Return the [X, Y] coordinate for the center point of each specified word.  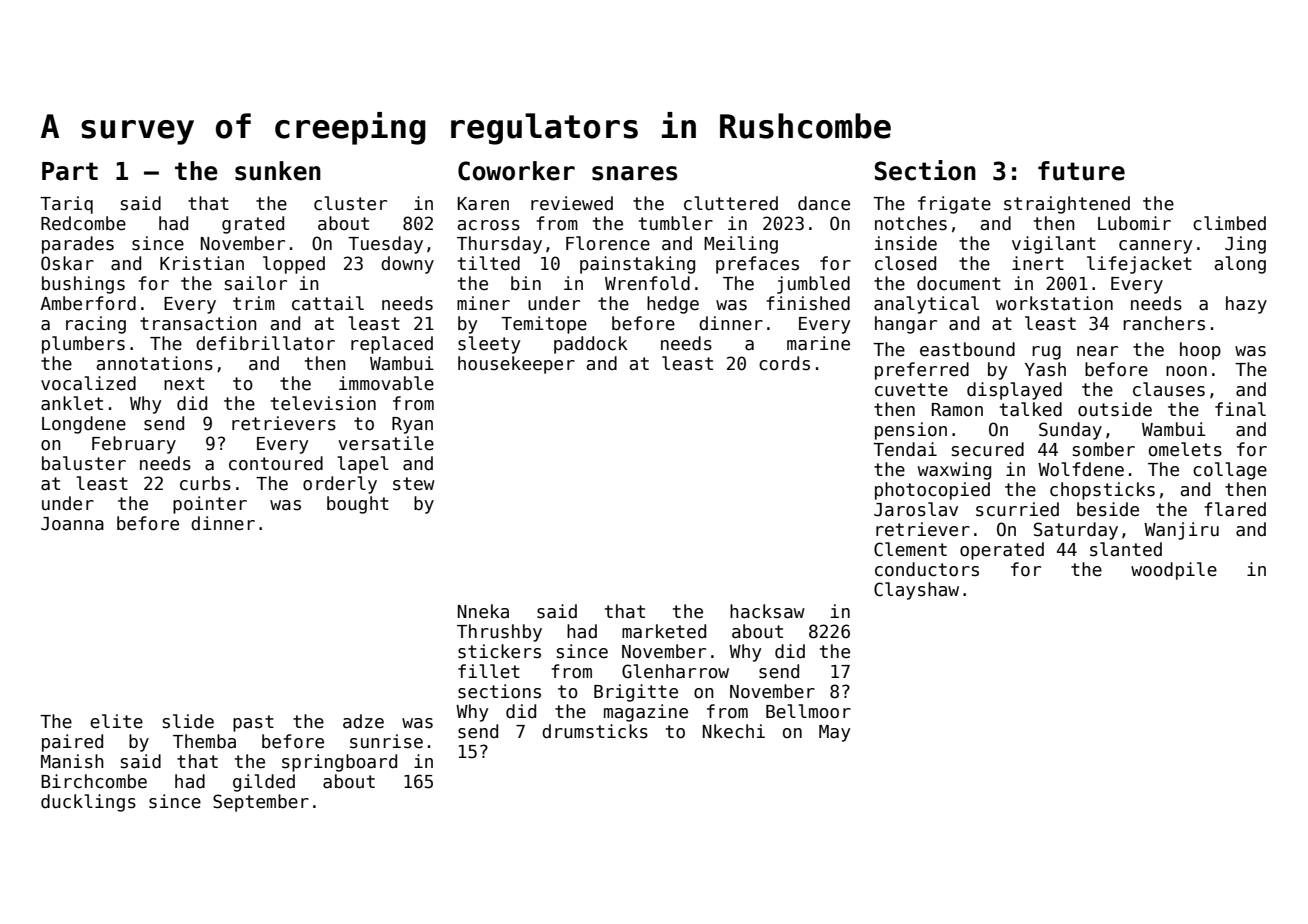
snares [635, 173]
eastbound [967, 349]
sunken [278, 171]
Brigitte [636, 693]
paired [72, 743]
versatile [386, 443]
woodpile [1174, 571]
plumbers [83, 345]
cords [784, 363]
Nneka [483, 611]
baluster [84, 463]
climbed [1229, 223]
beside [1108, 509]
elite [116, 721]
